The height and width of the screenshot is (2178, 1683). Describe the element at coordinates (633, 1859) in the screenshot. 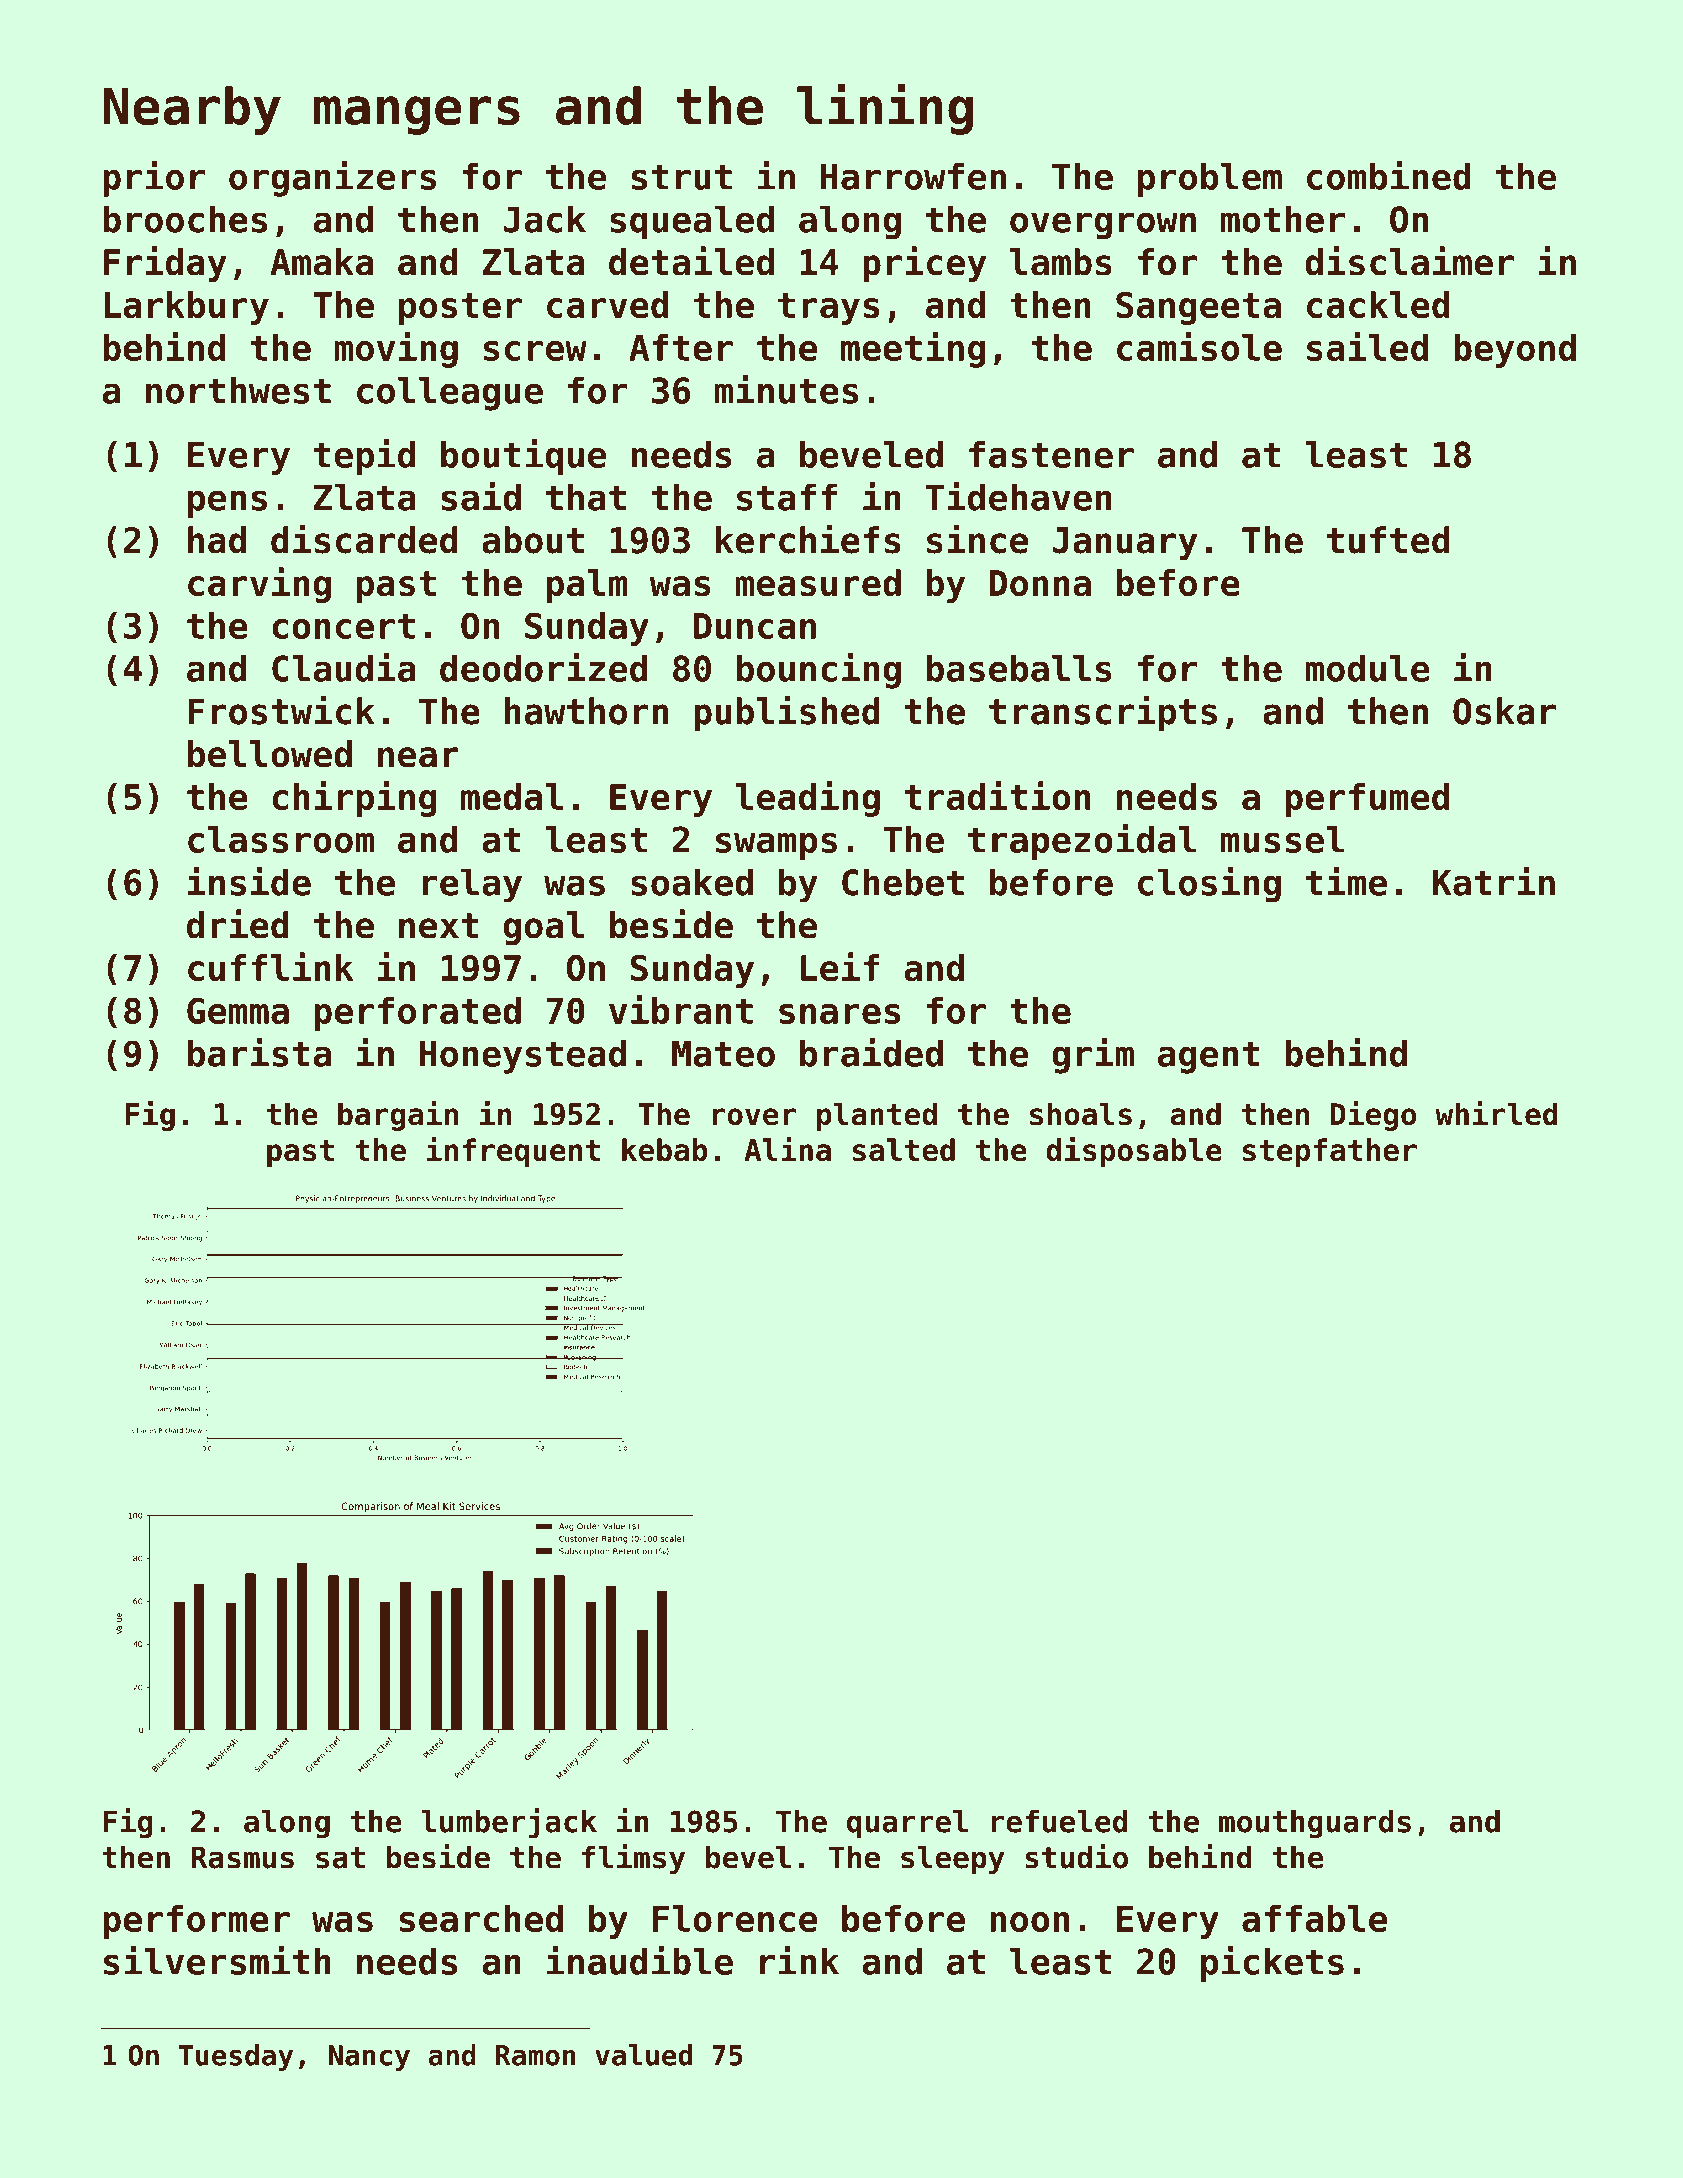

I see `flimsy` at that location.
